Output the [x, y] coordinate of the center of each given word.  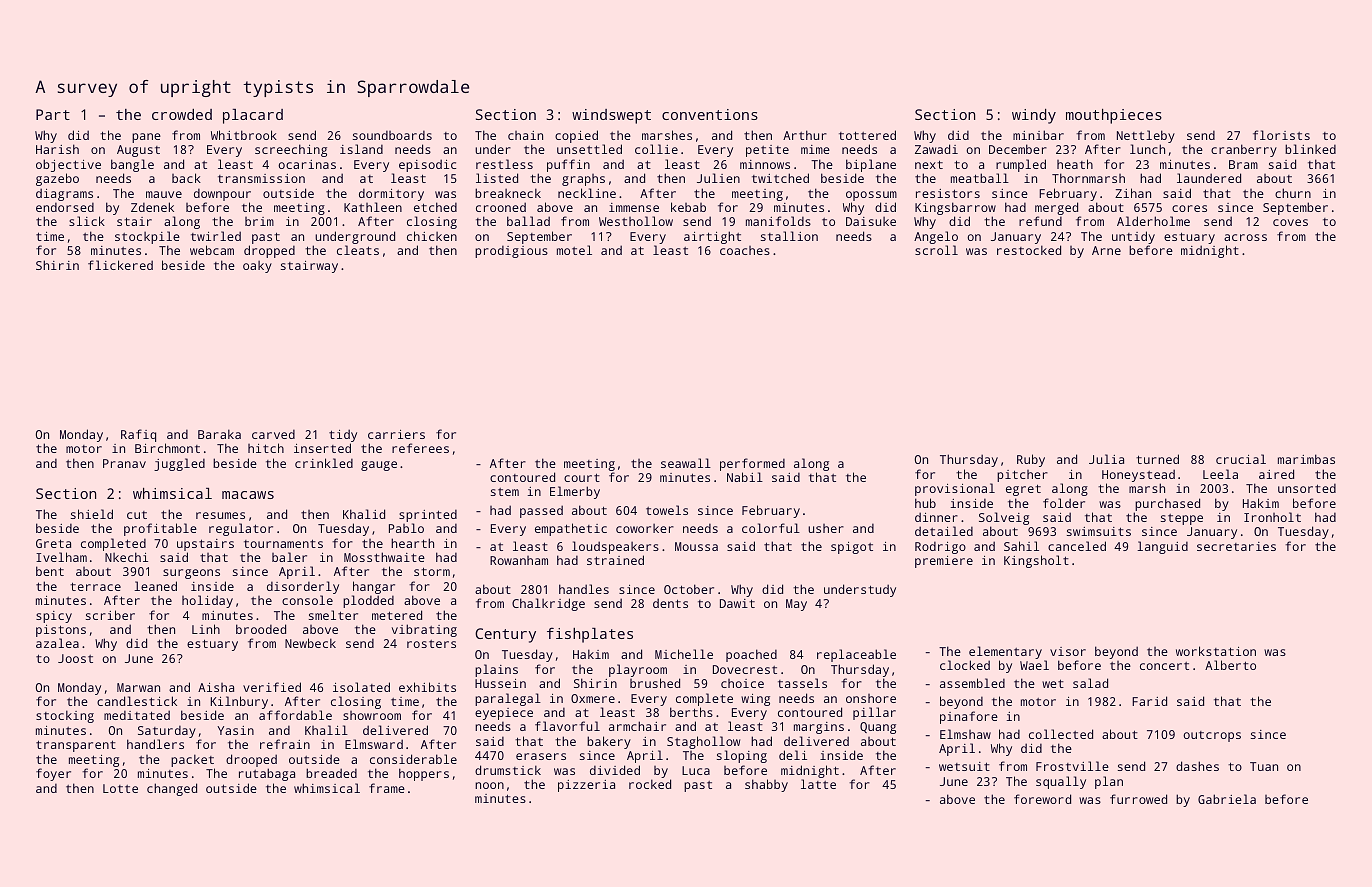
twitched [780, 178]
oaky [257, 267]
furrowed [1138, 799]
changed [172, 789]
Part [53, 114]
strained [615, 560]
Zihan [1133, 193]
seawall [686, 463]
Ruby [1031, 460]
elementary [1005, 652]
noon [489, 785]
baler [289, 557]
